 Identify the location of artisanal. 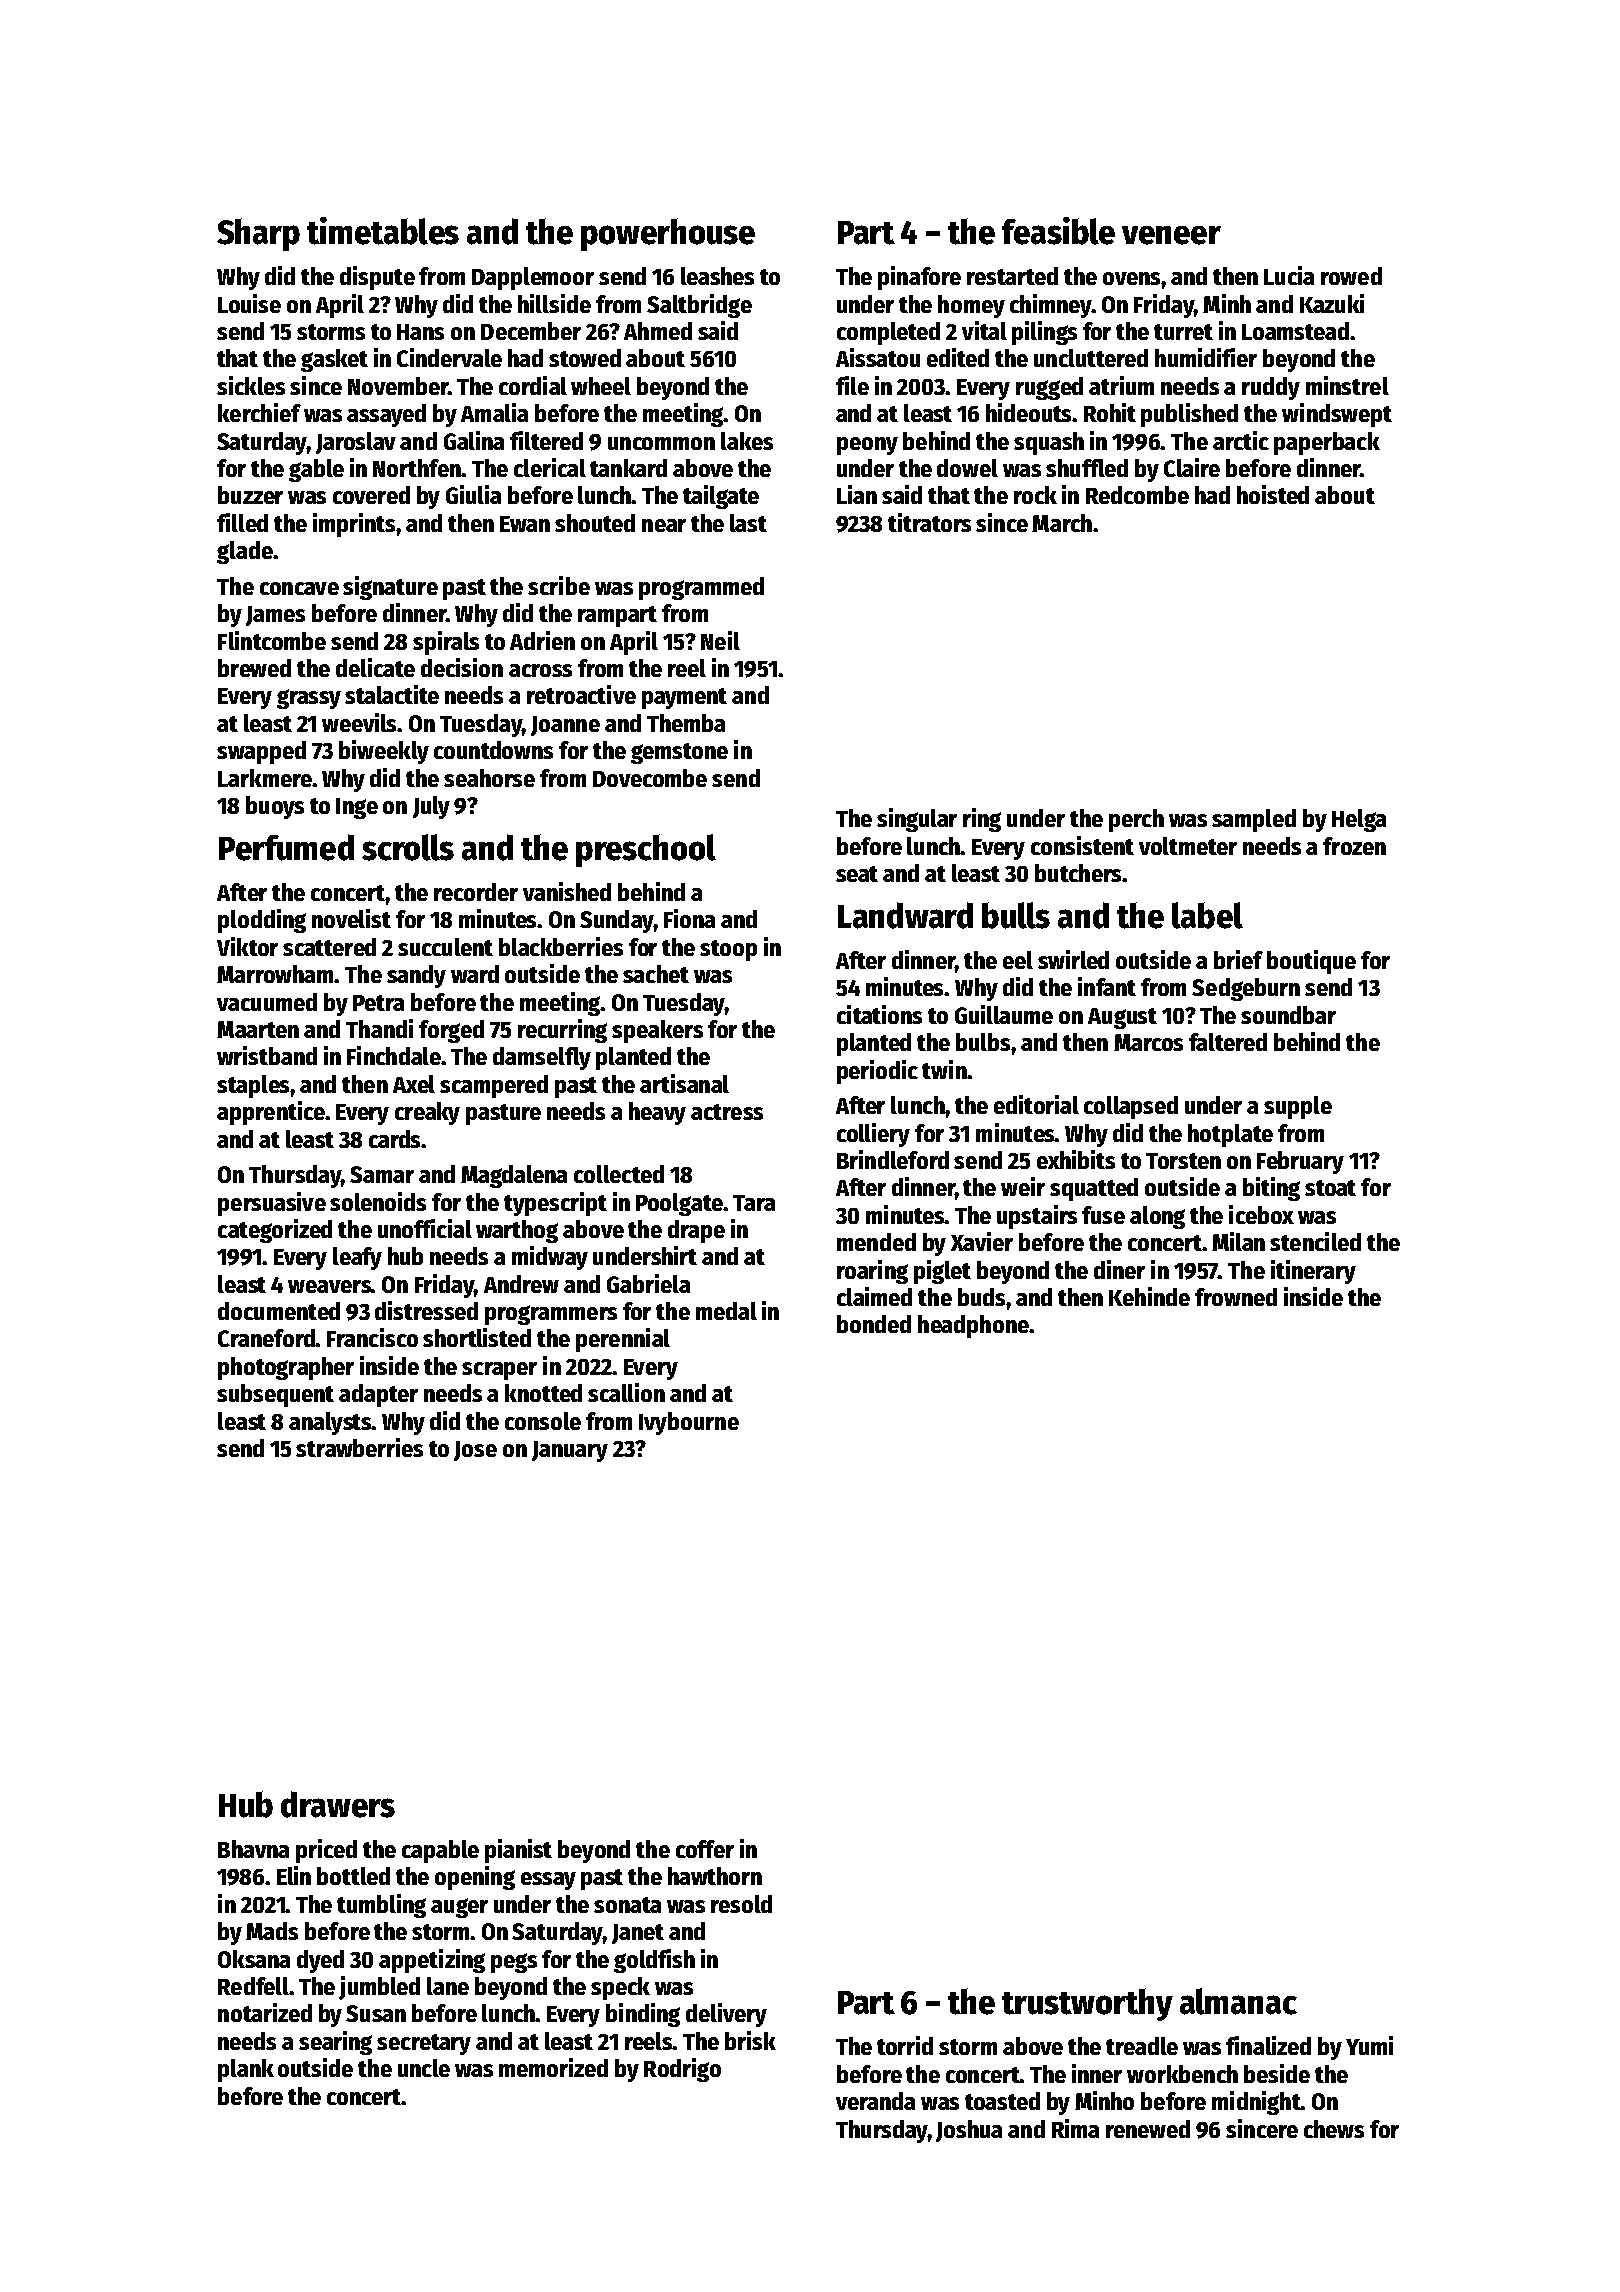
(684, 1083).
